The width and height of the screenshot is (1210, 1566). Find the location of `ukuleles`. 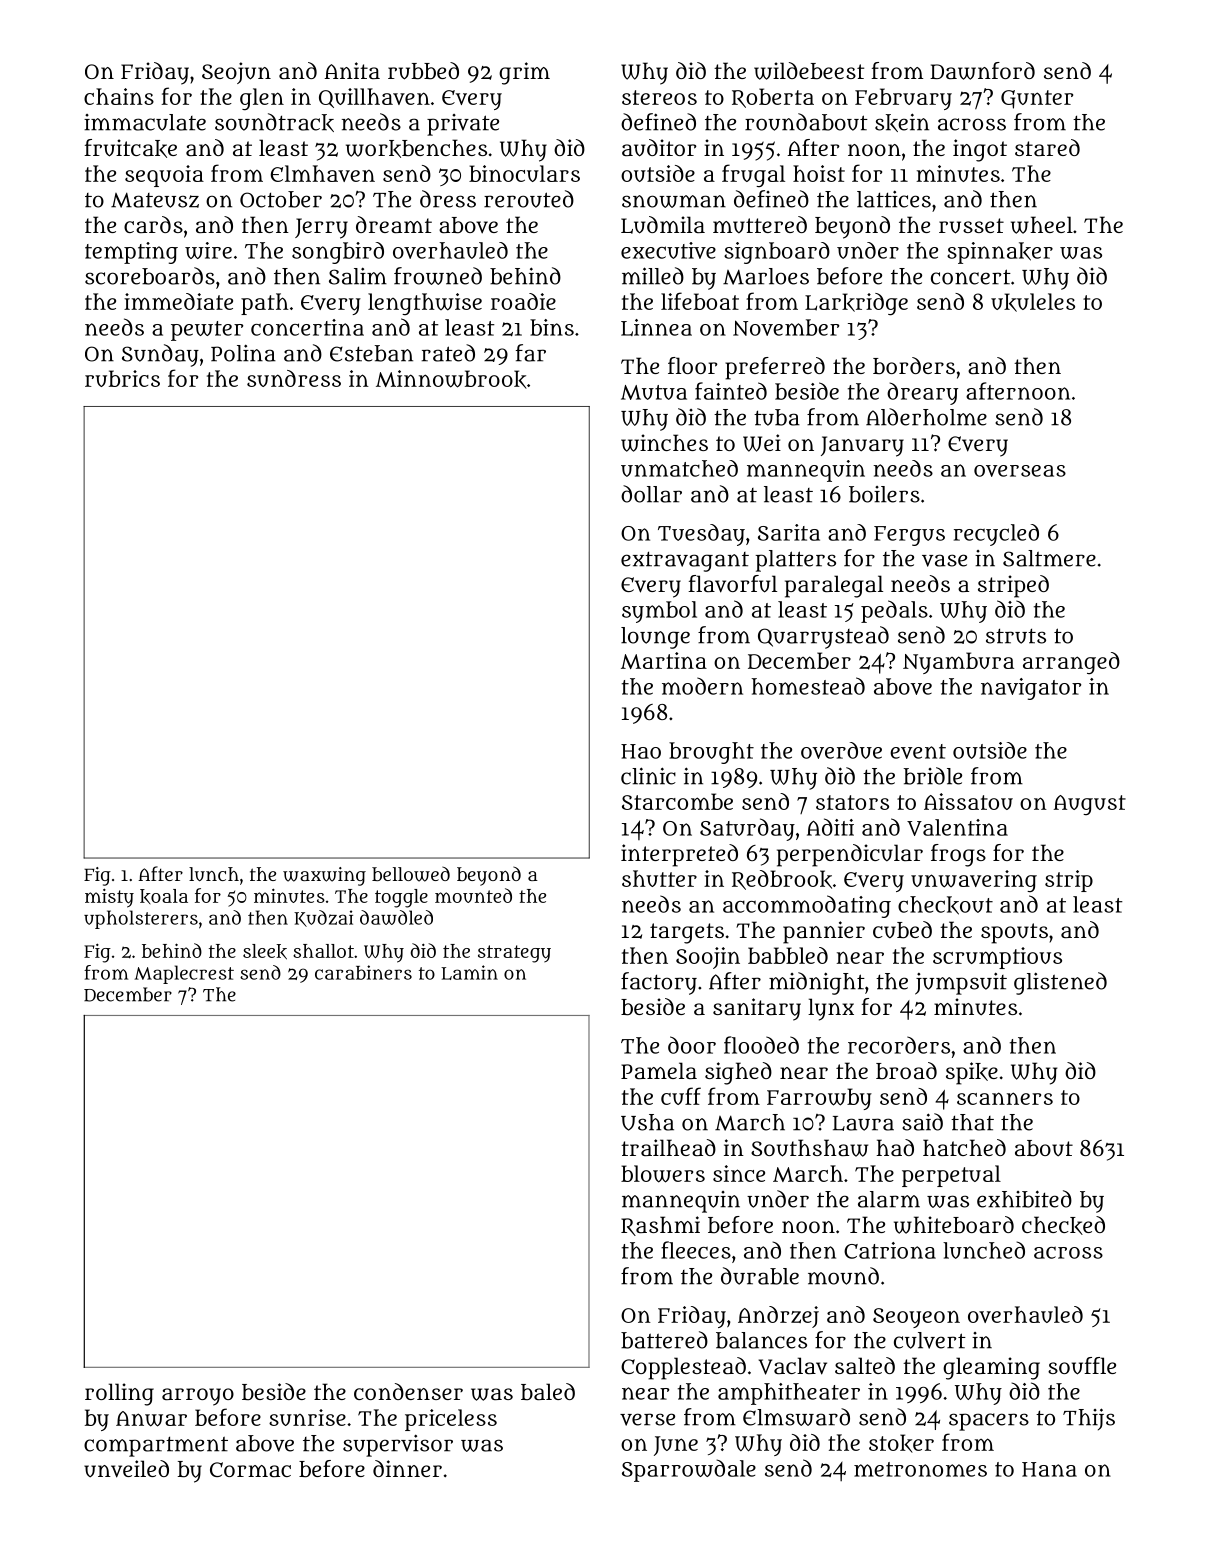

ukuleles is located at coordinates (1033, 302).
